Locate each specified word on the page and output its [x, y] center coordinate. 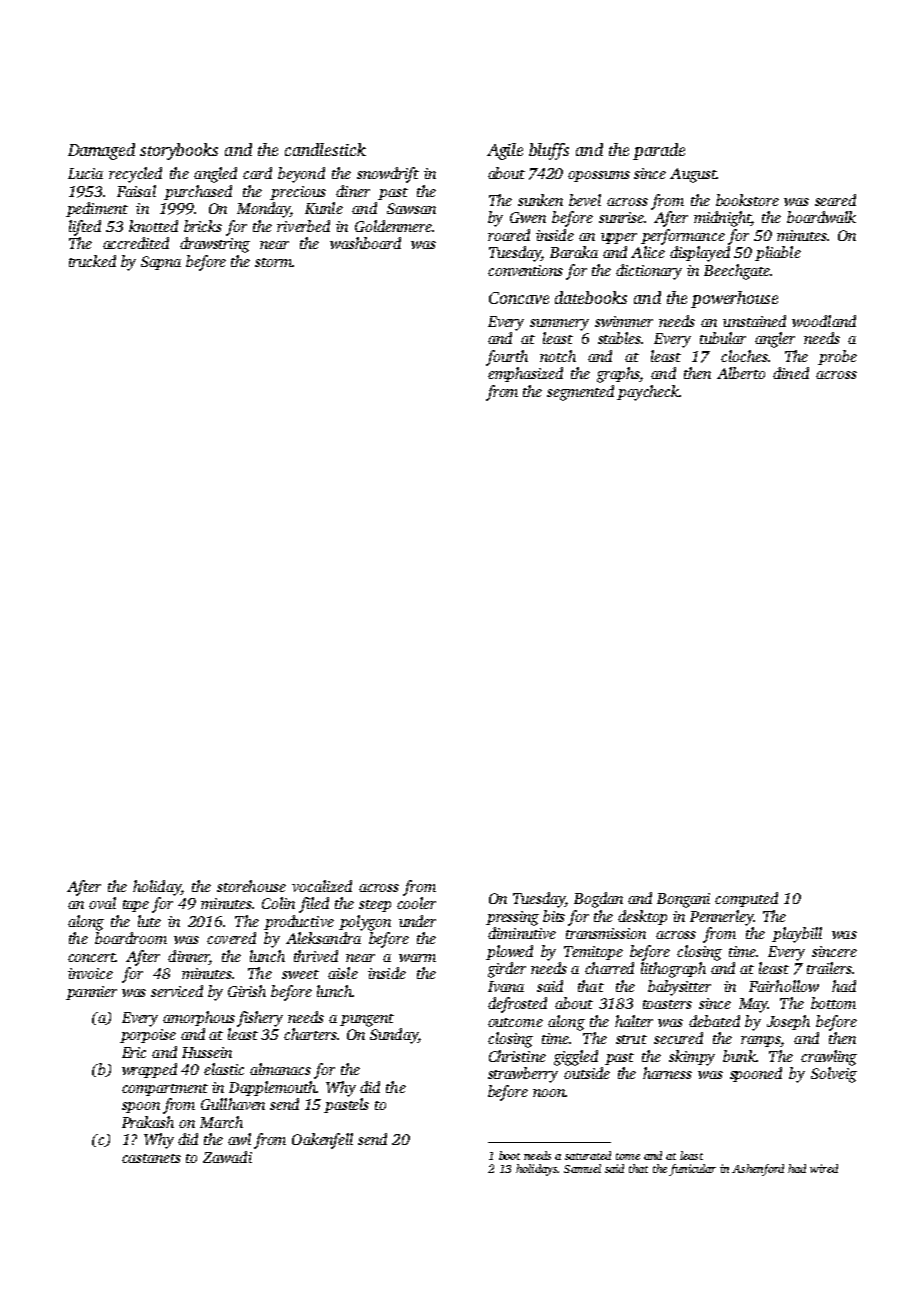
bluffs [549, 151]
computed [746, 899]
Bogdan [598, 900]
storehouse [251, 886]
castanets [151, 1158]
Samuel [582, 1168]
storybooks [179, 151]
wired [824, 1168]
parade [659, 151]
